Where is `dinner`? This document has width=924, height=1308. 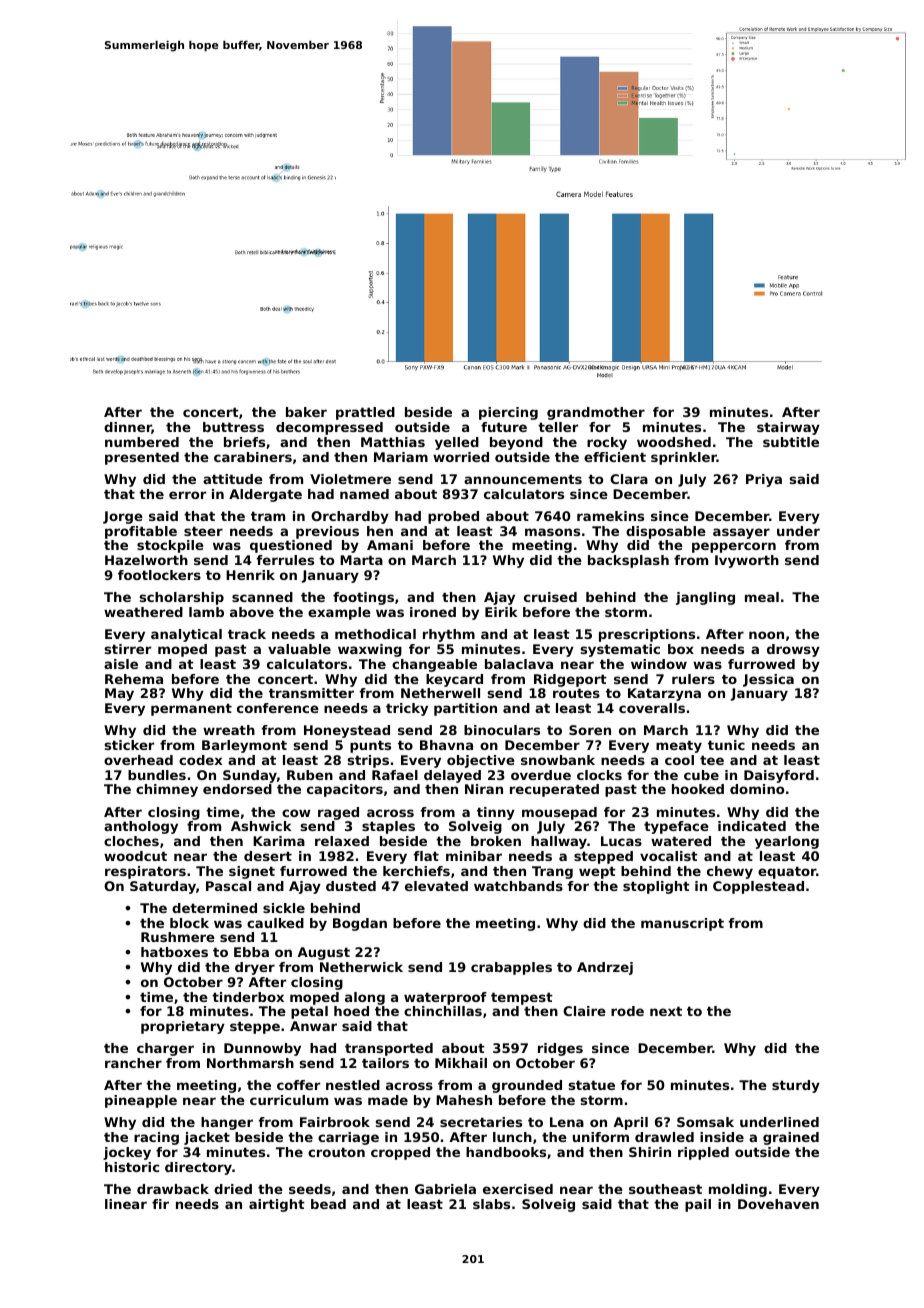 dinner is located at coordinates (128, 428).
